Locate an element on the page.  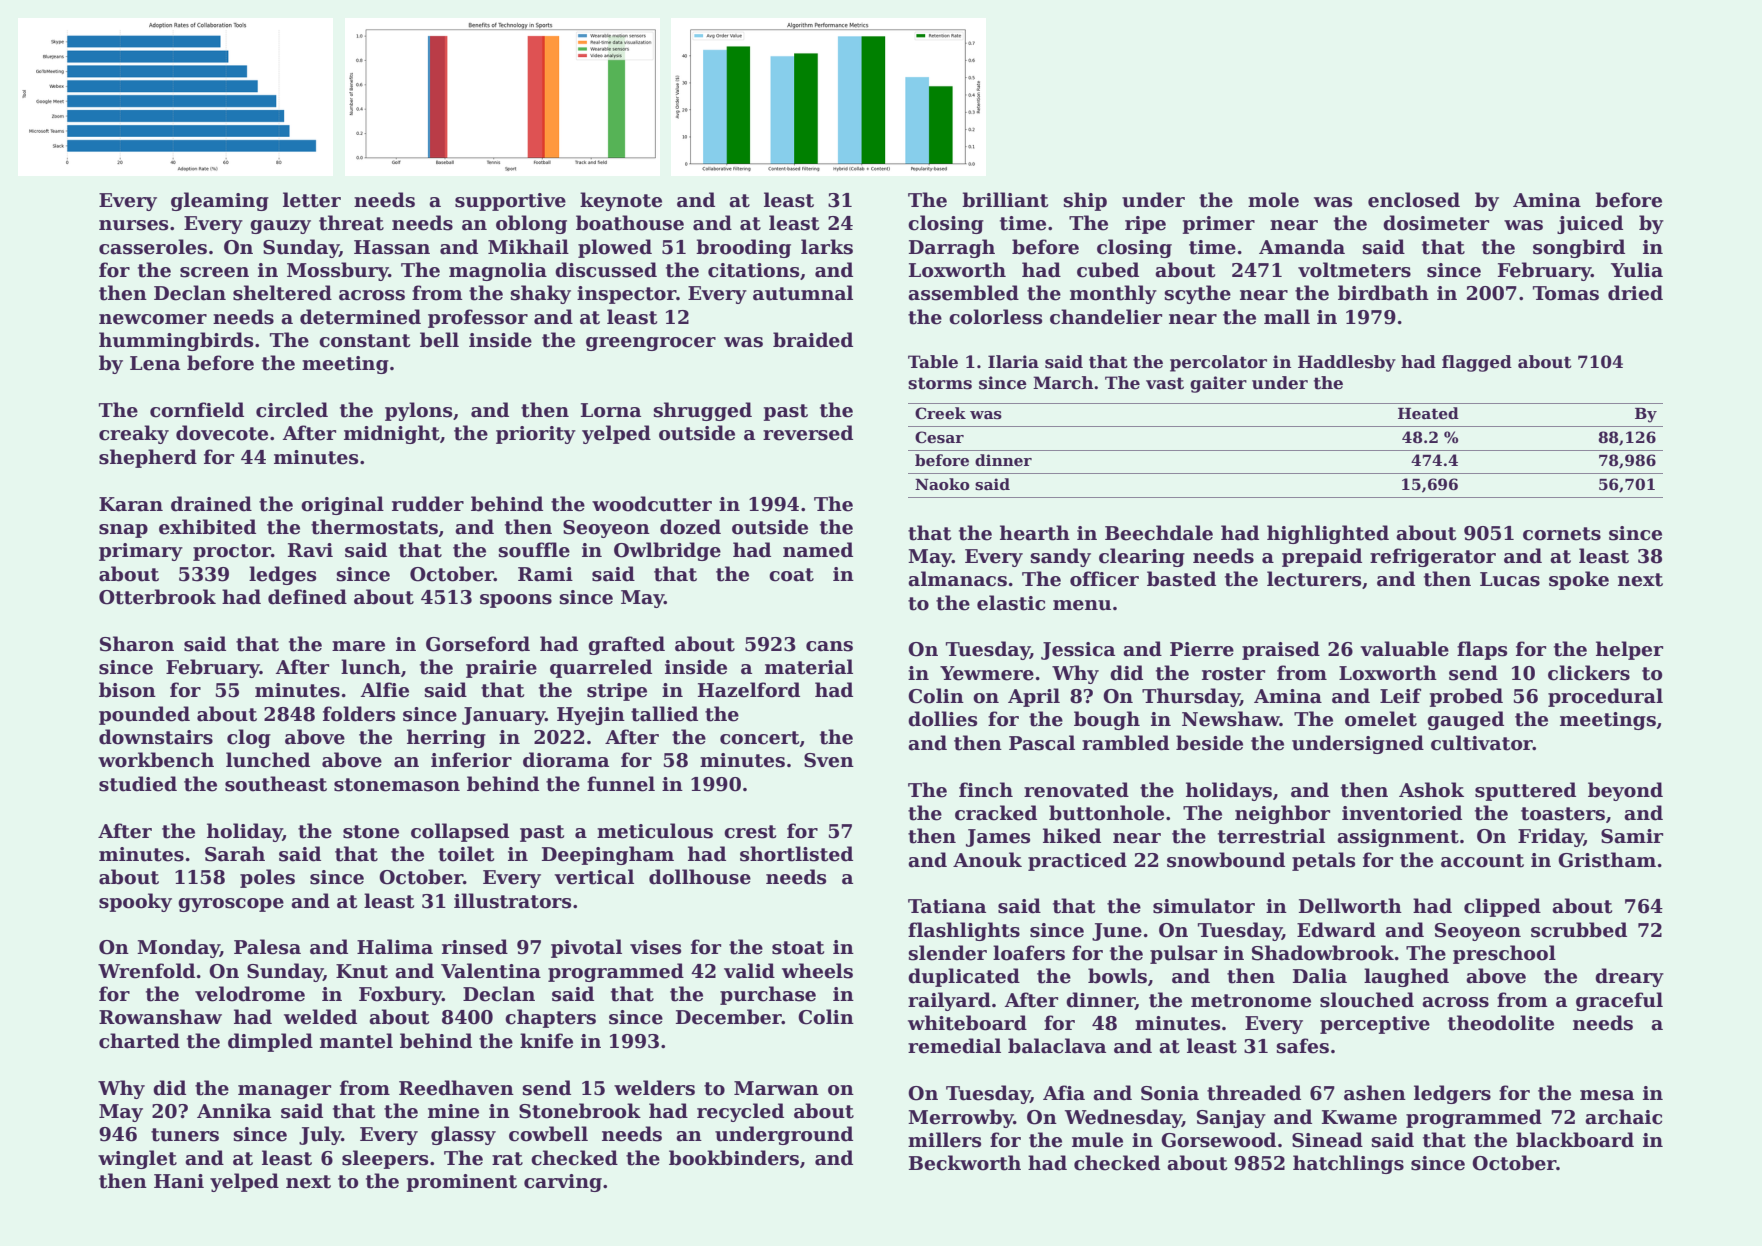
coat is located at coordinates (791, 575).
